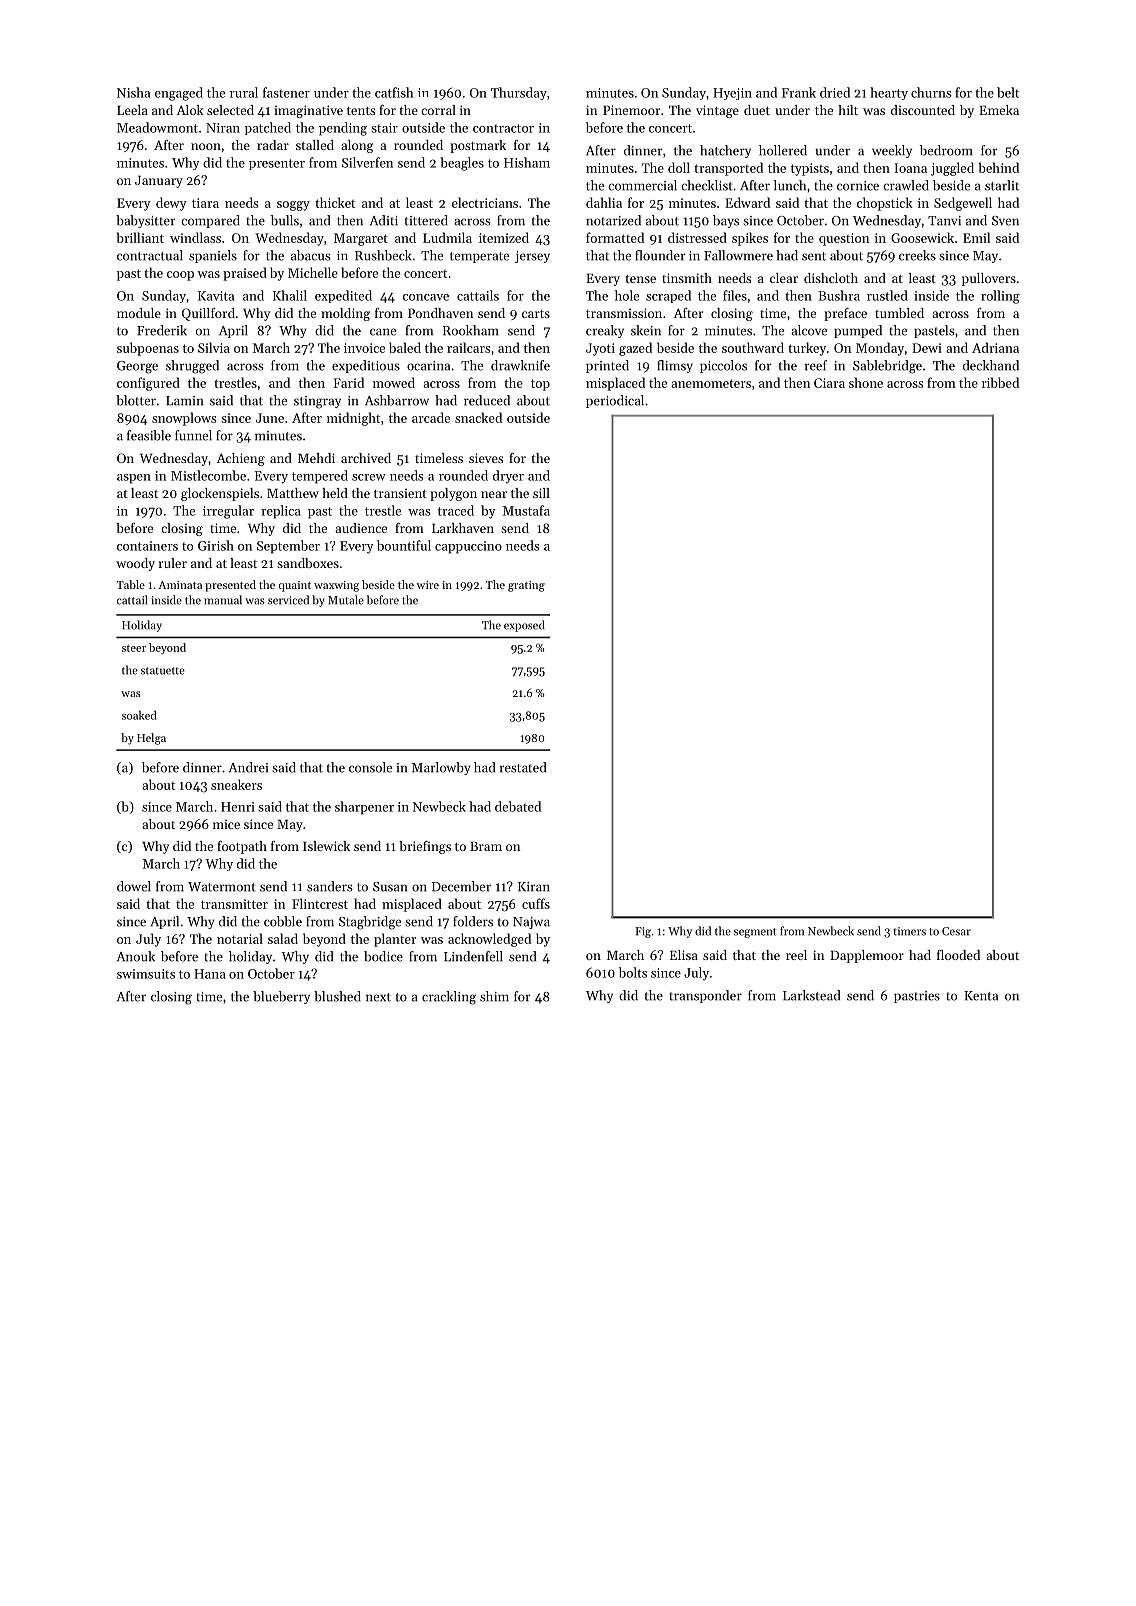 The width and height of the screenshot is (1136, 1606). What do you see at coordinates (541, 493) in the screenshot?
I see `sill` at bounding box center [541, 493].
